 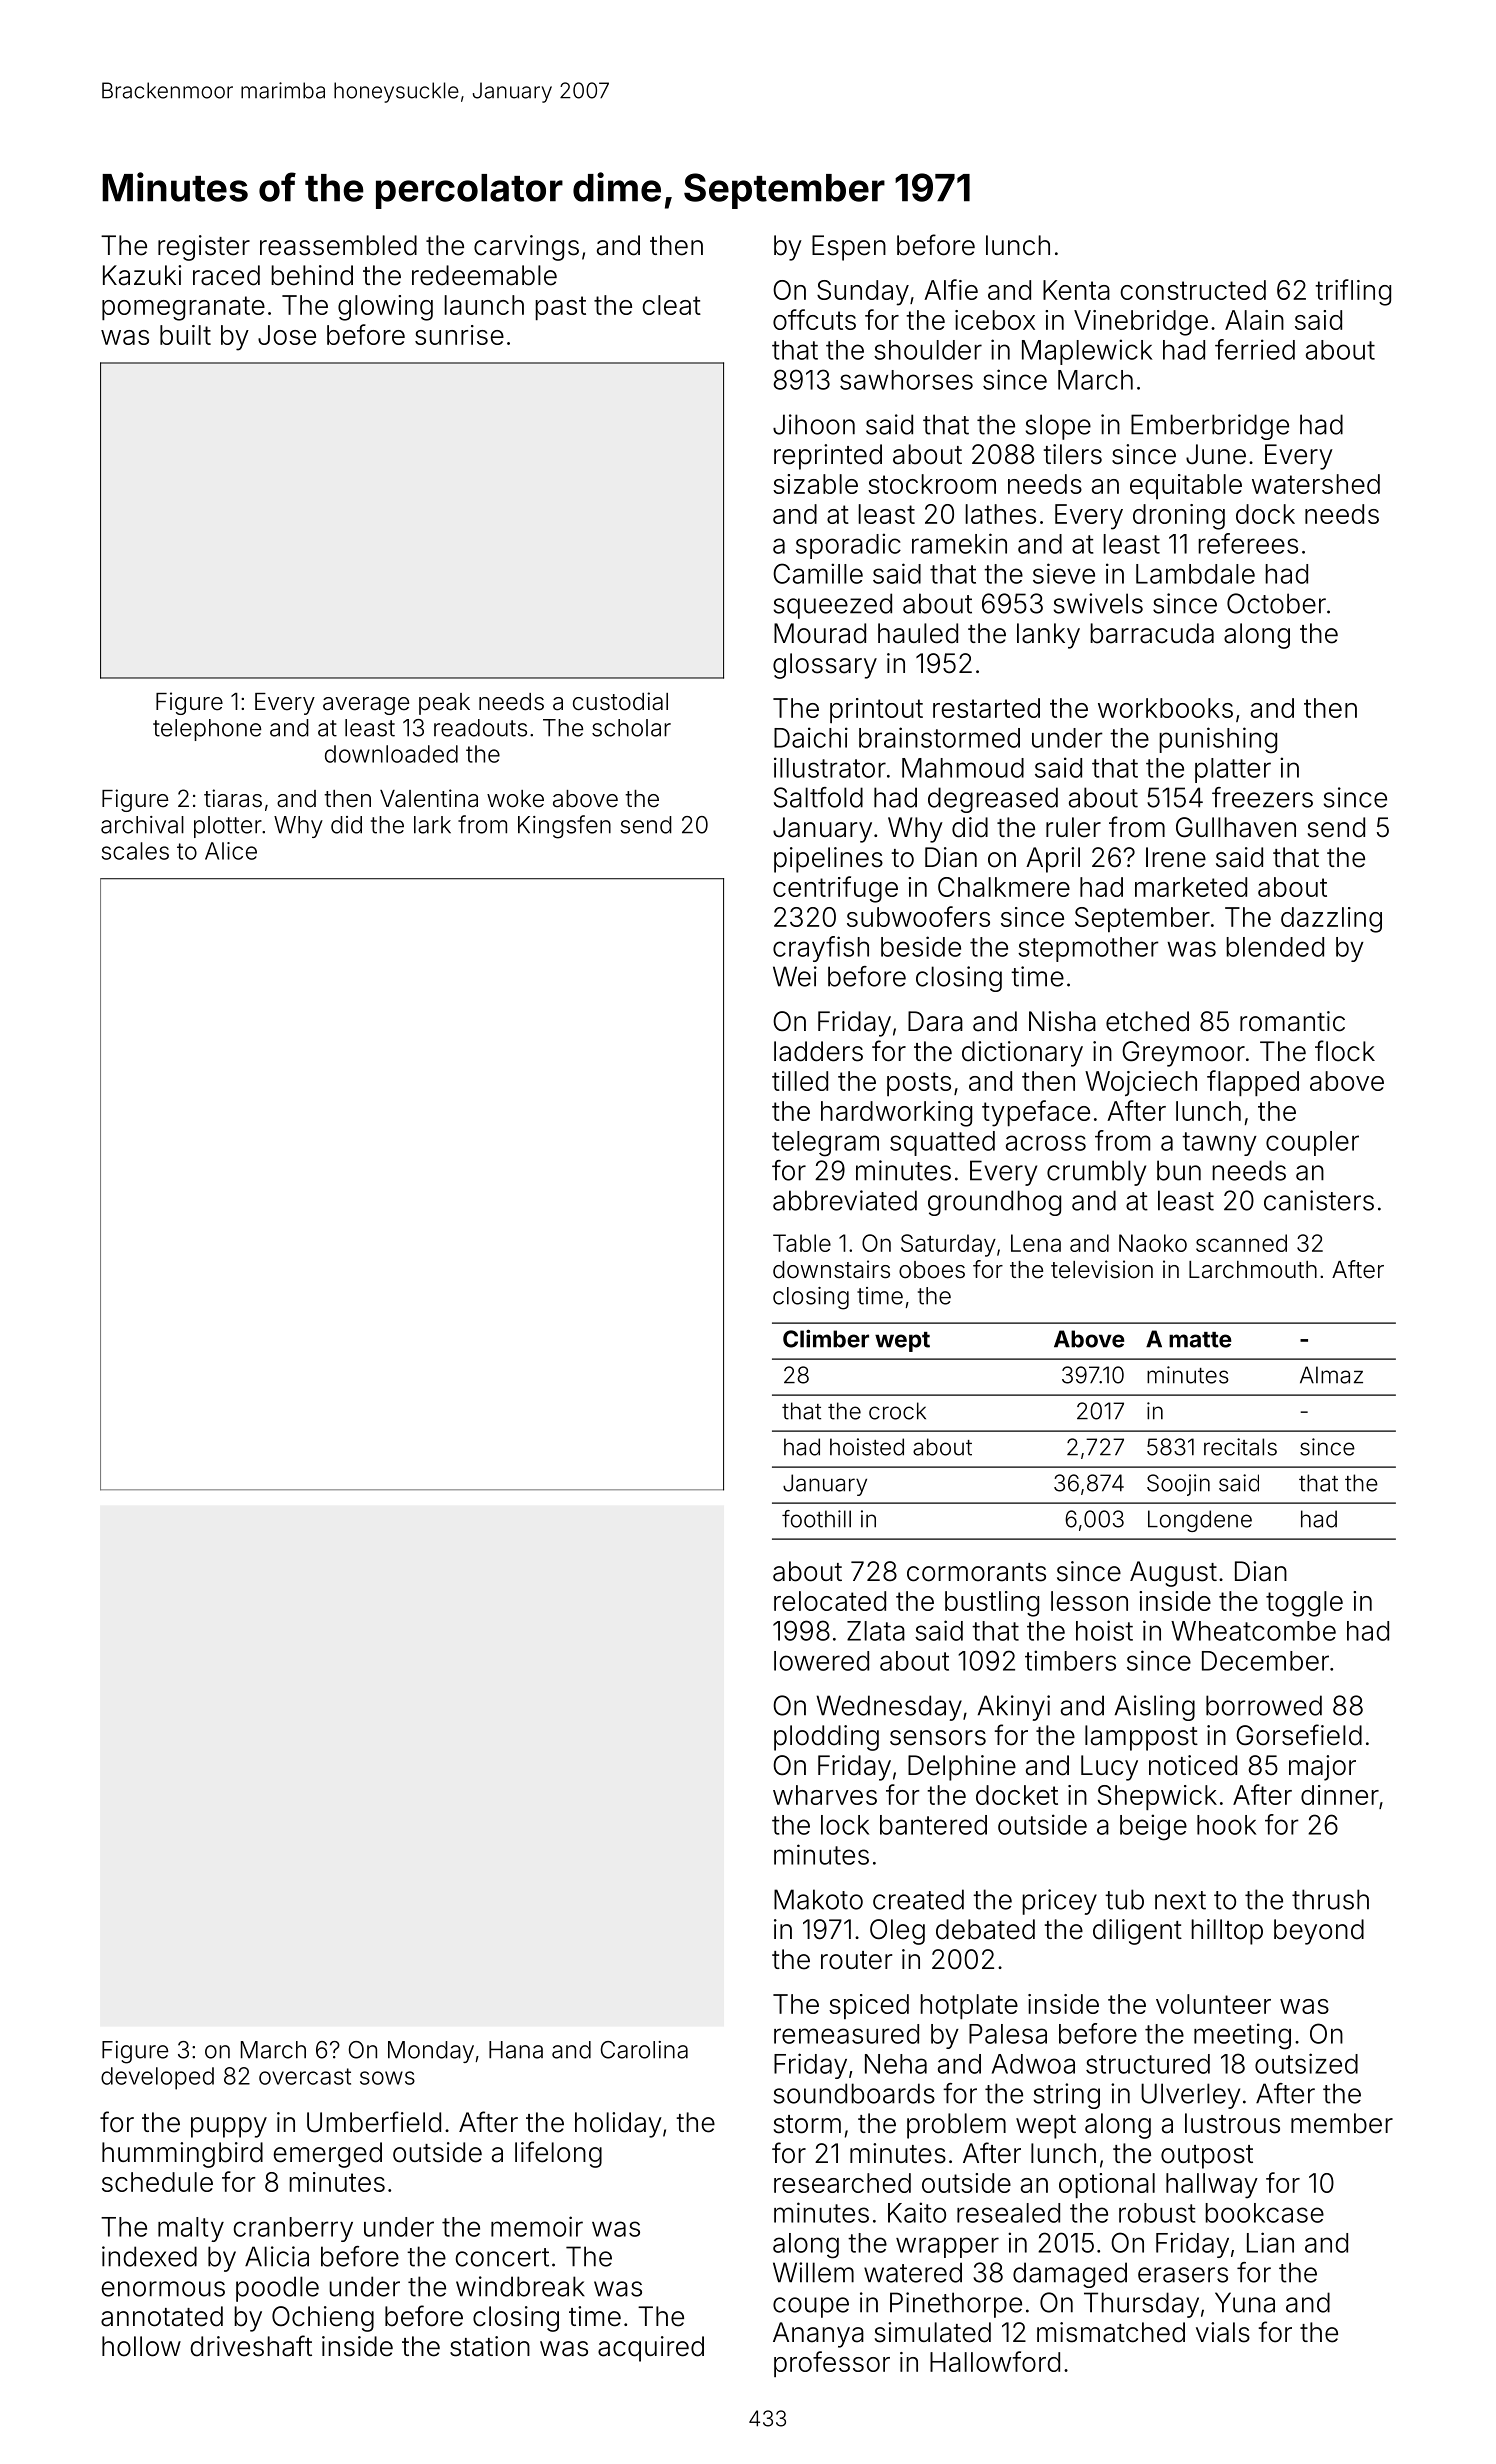 What do you see at coordinates (1076, 290) in the page?
I see `Kenta` at bounding box center [1076, 290].
